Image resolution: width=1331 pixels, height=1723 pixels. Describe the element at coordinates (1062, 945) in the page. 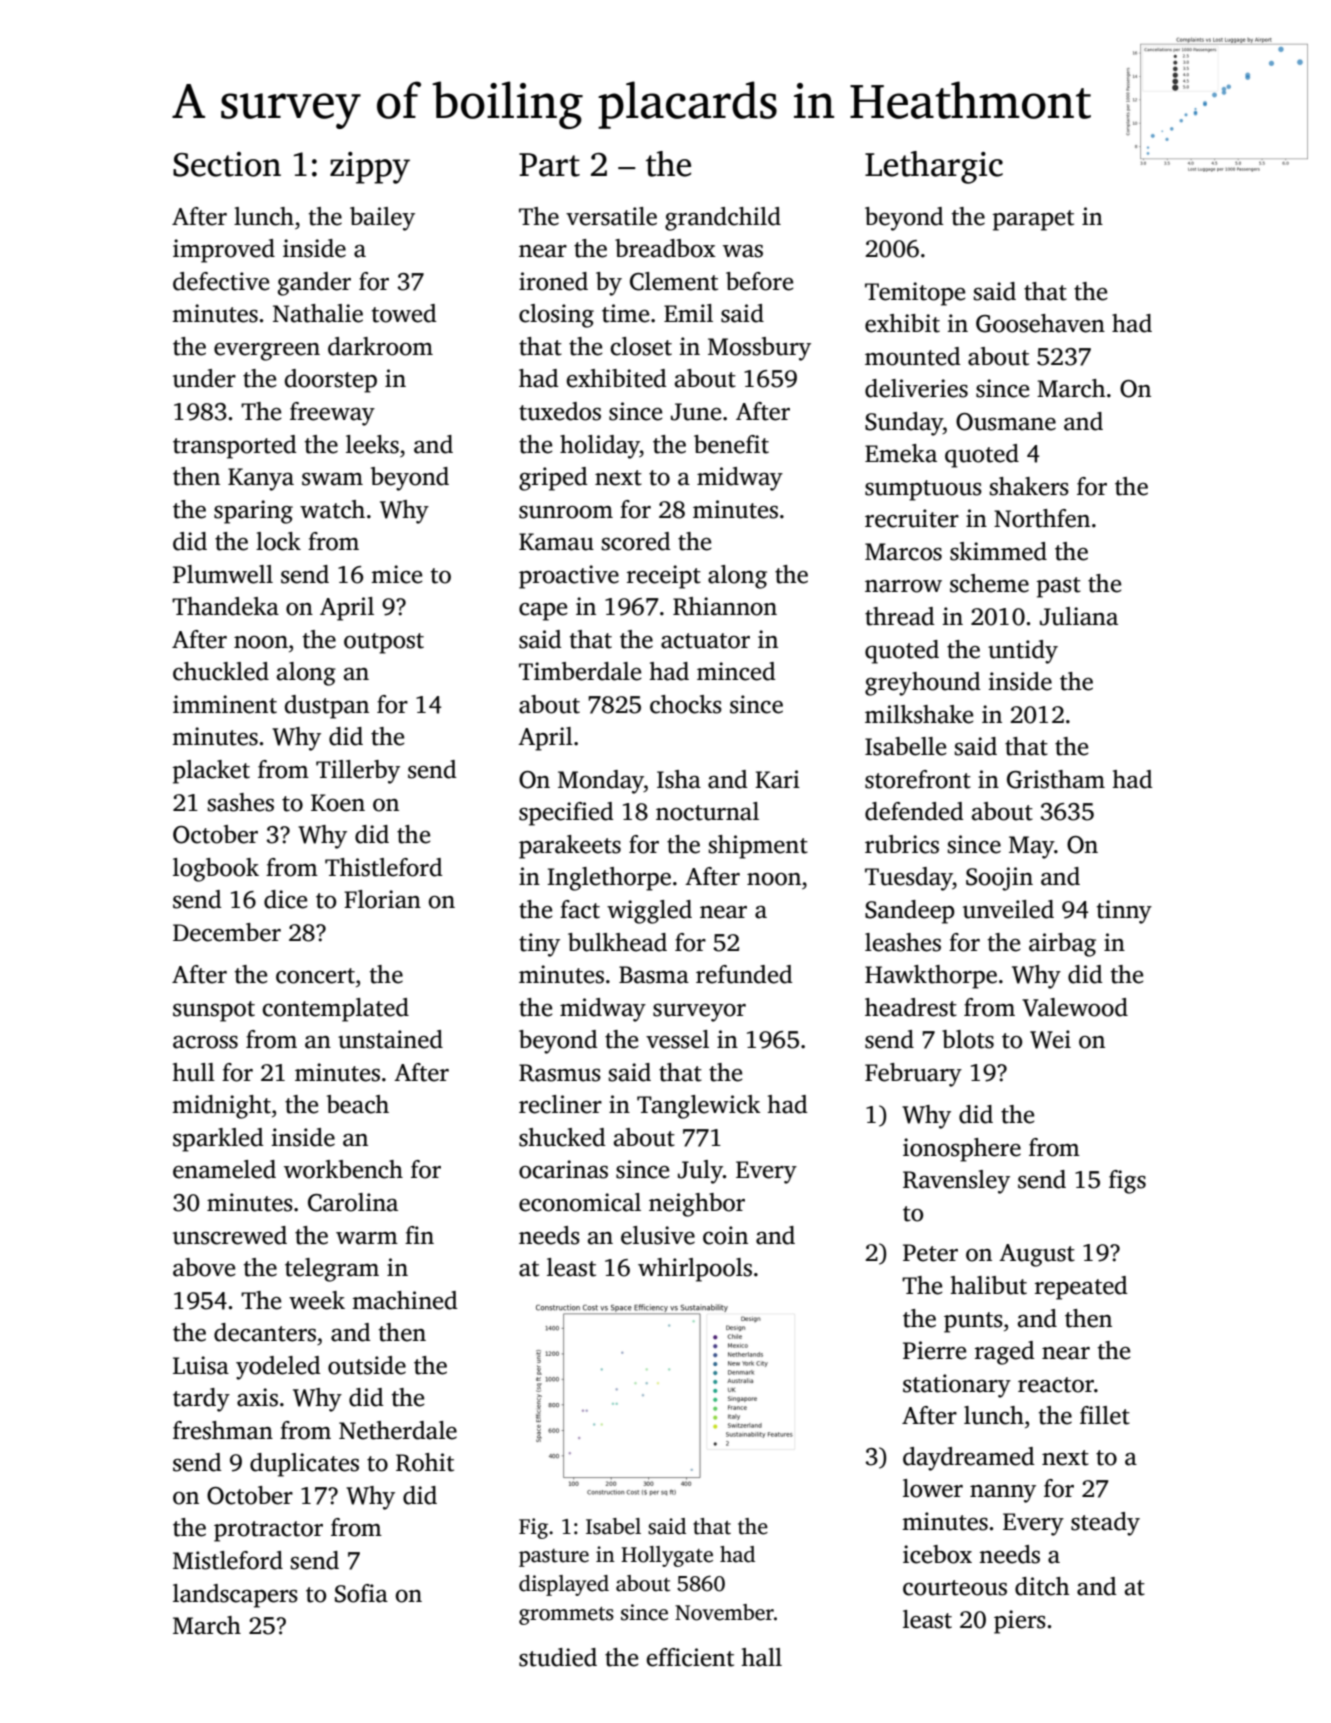

I see `airbag` at that location.
